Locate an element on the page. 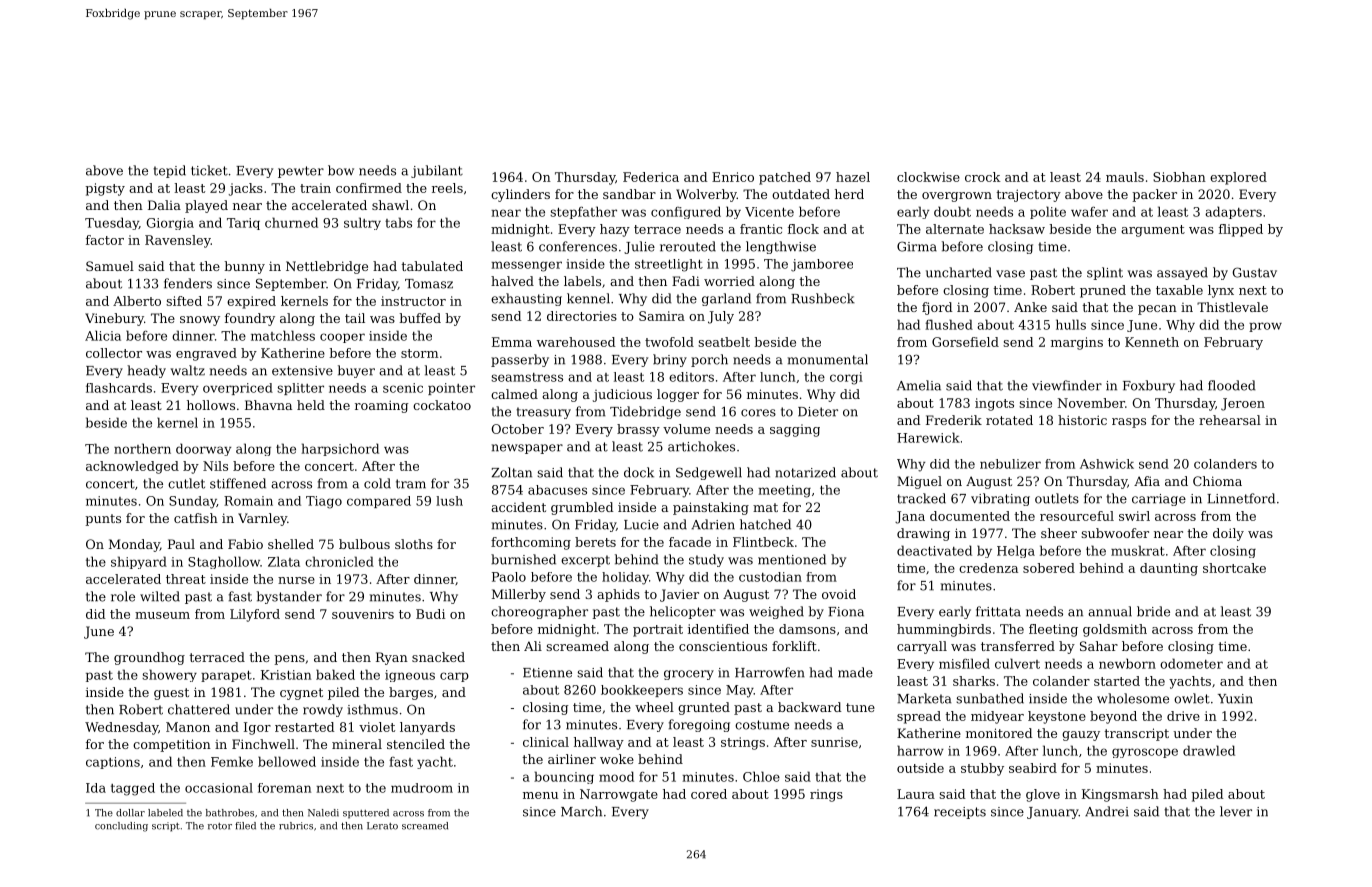 The image size is (1372, 887). bulbous is located at coordinates (364, 544).
